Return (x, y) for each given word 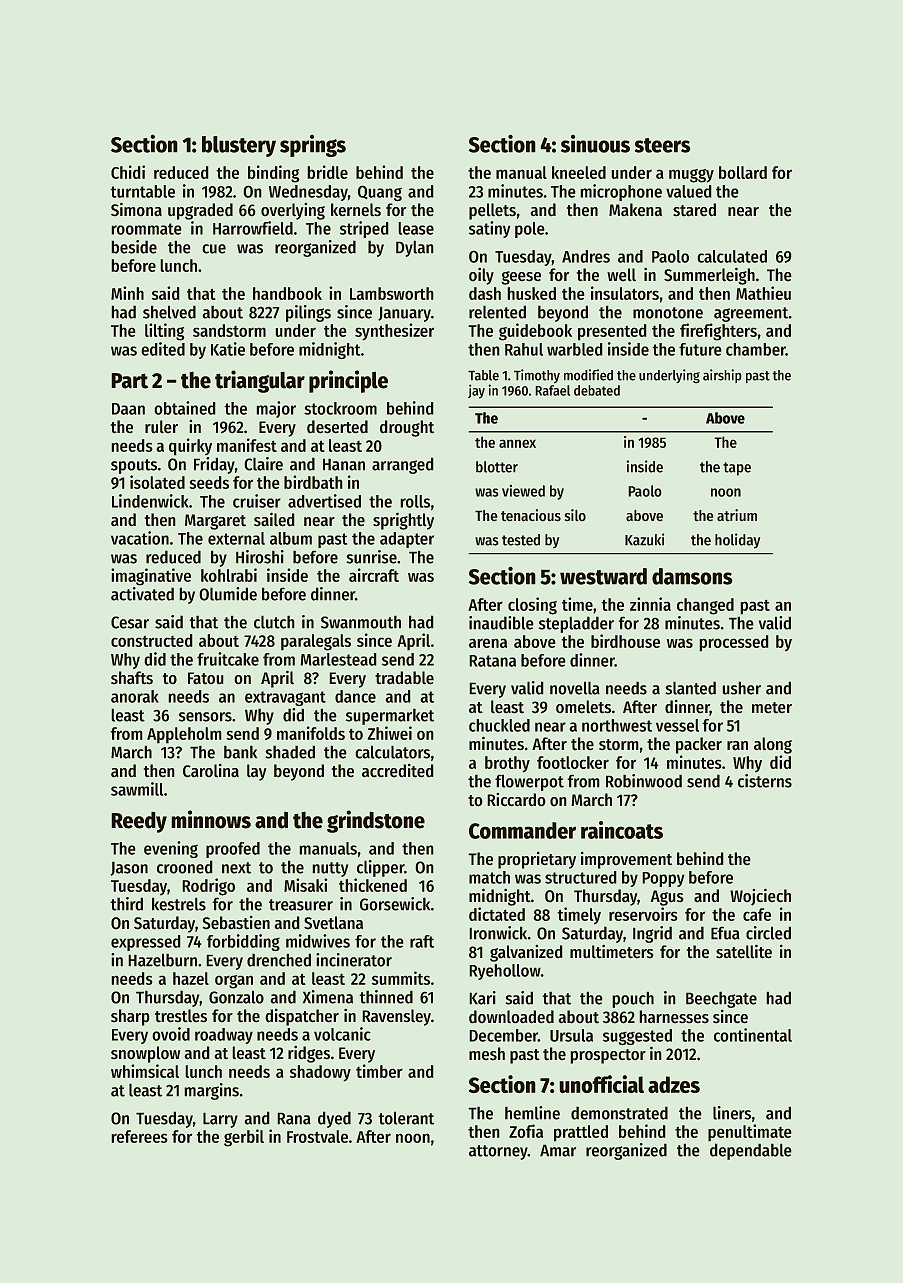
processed (734, 643)
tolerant (406, 1118)
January (404, 314)
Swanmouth (361, 622)
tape (737, 469)
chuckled (499, 725)
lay (257, 772)
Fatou (206, 678)
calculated (732, 256)
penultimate (750, 1133)
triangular (260, 381)
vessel (677, 725)
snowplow (145, 1054)
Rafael (552, 390)
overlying (293, 211)
